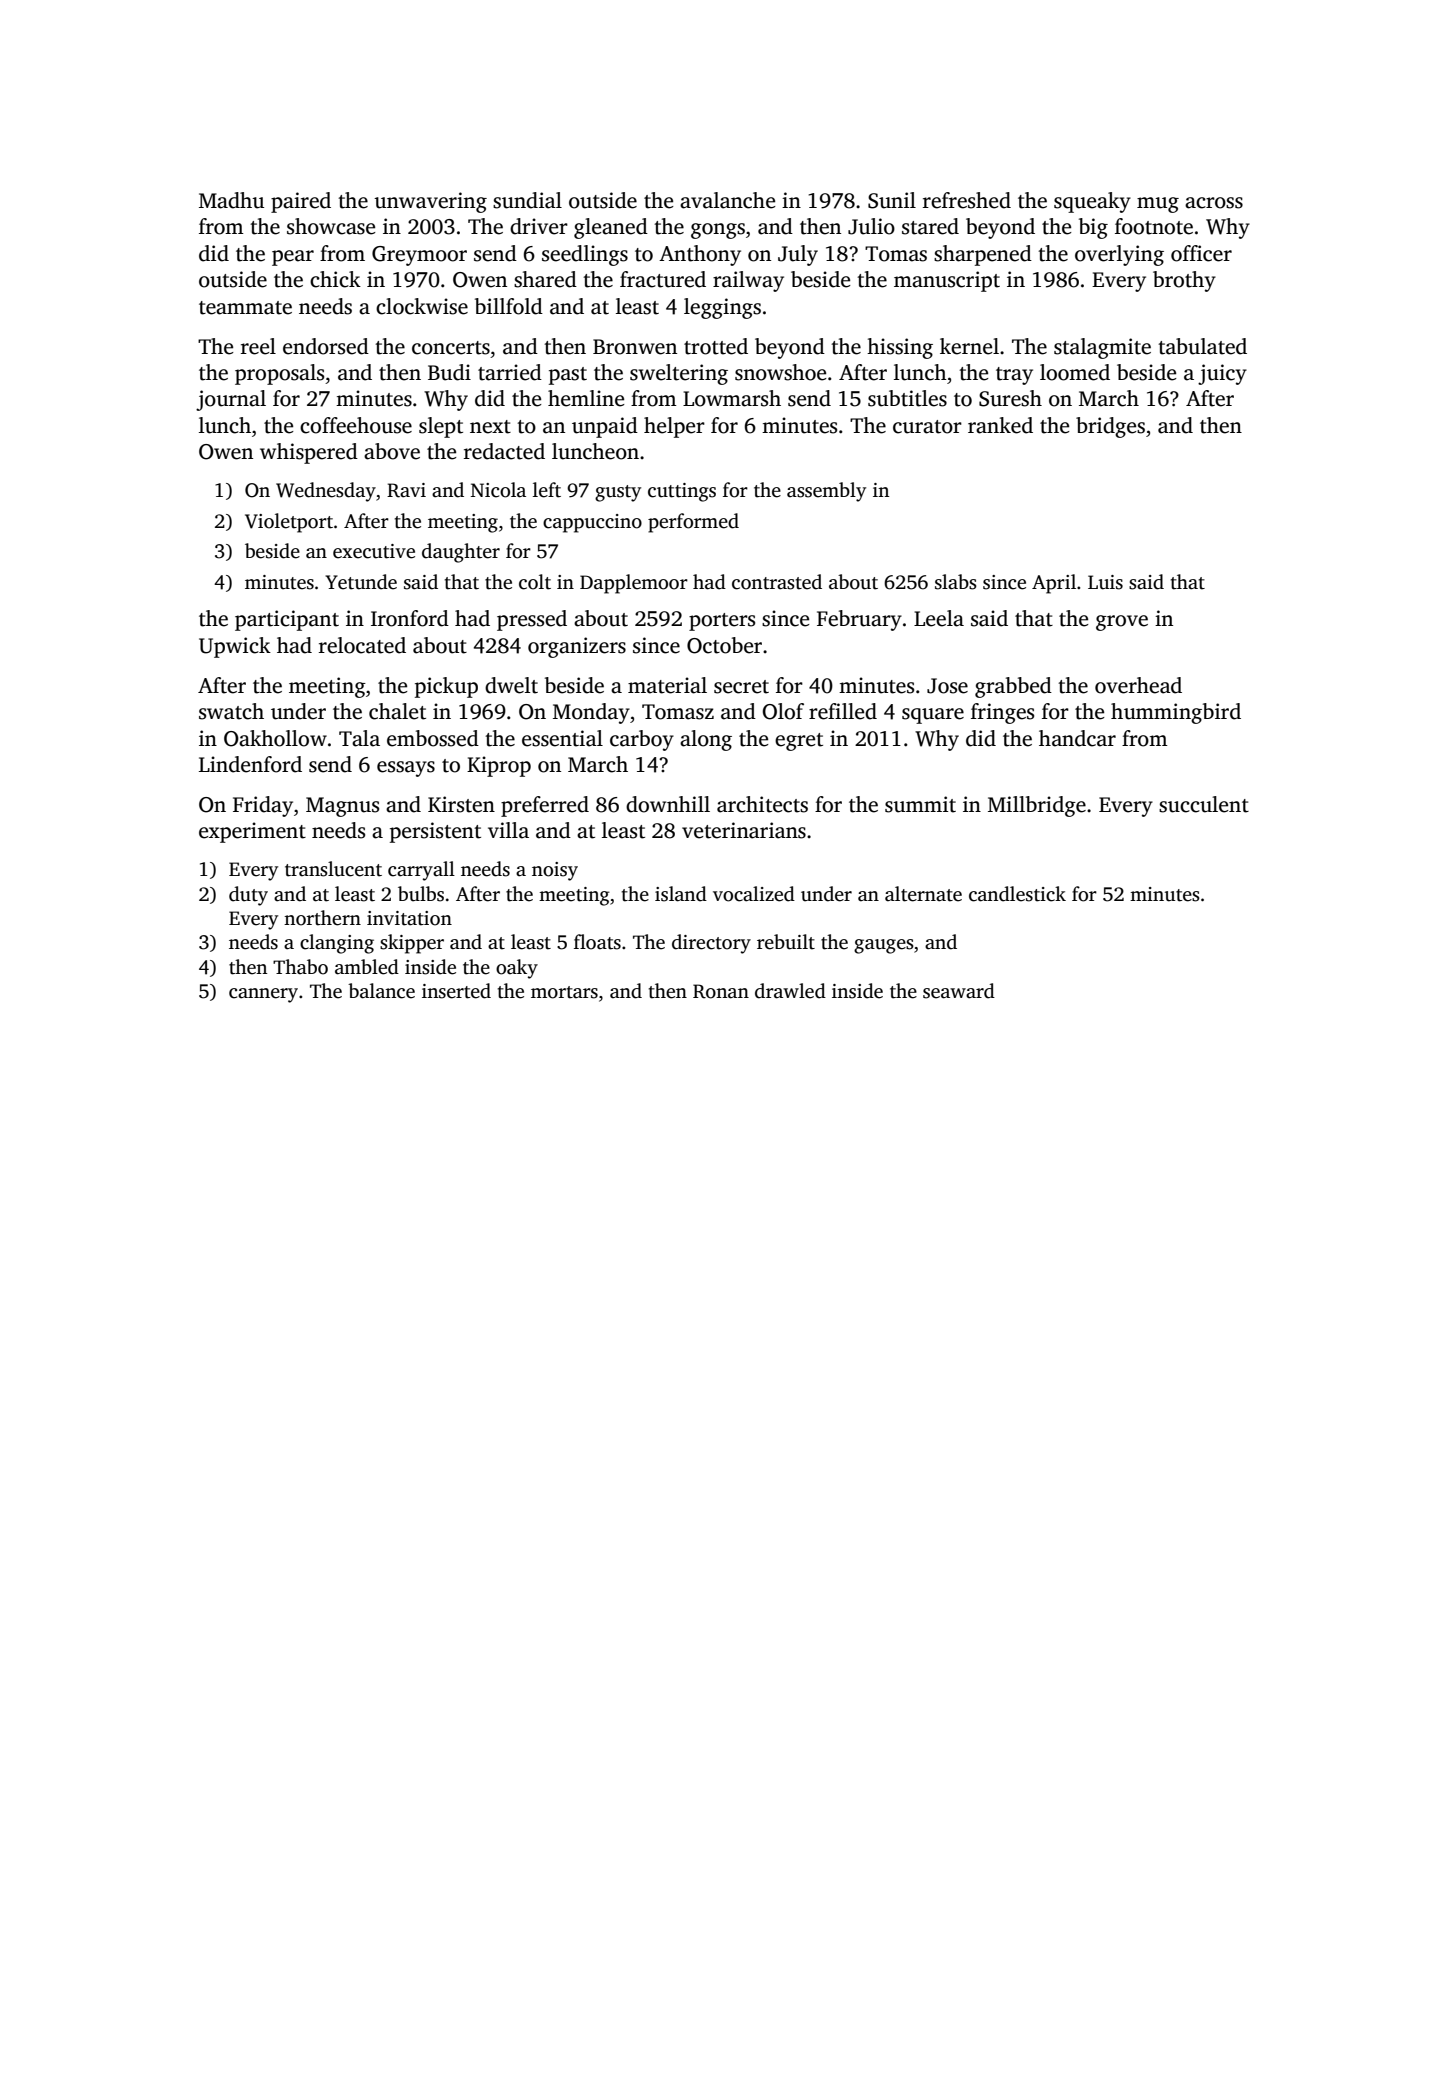 The height and width of the screenshot is (2100, 1450). I want to click on Anthony, so click(700, 255).
